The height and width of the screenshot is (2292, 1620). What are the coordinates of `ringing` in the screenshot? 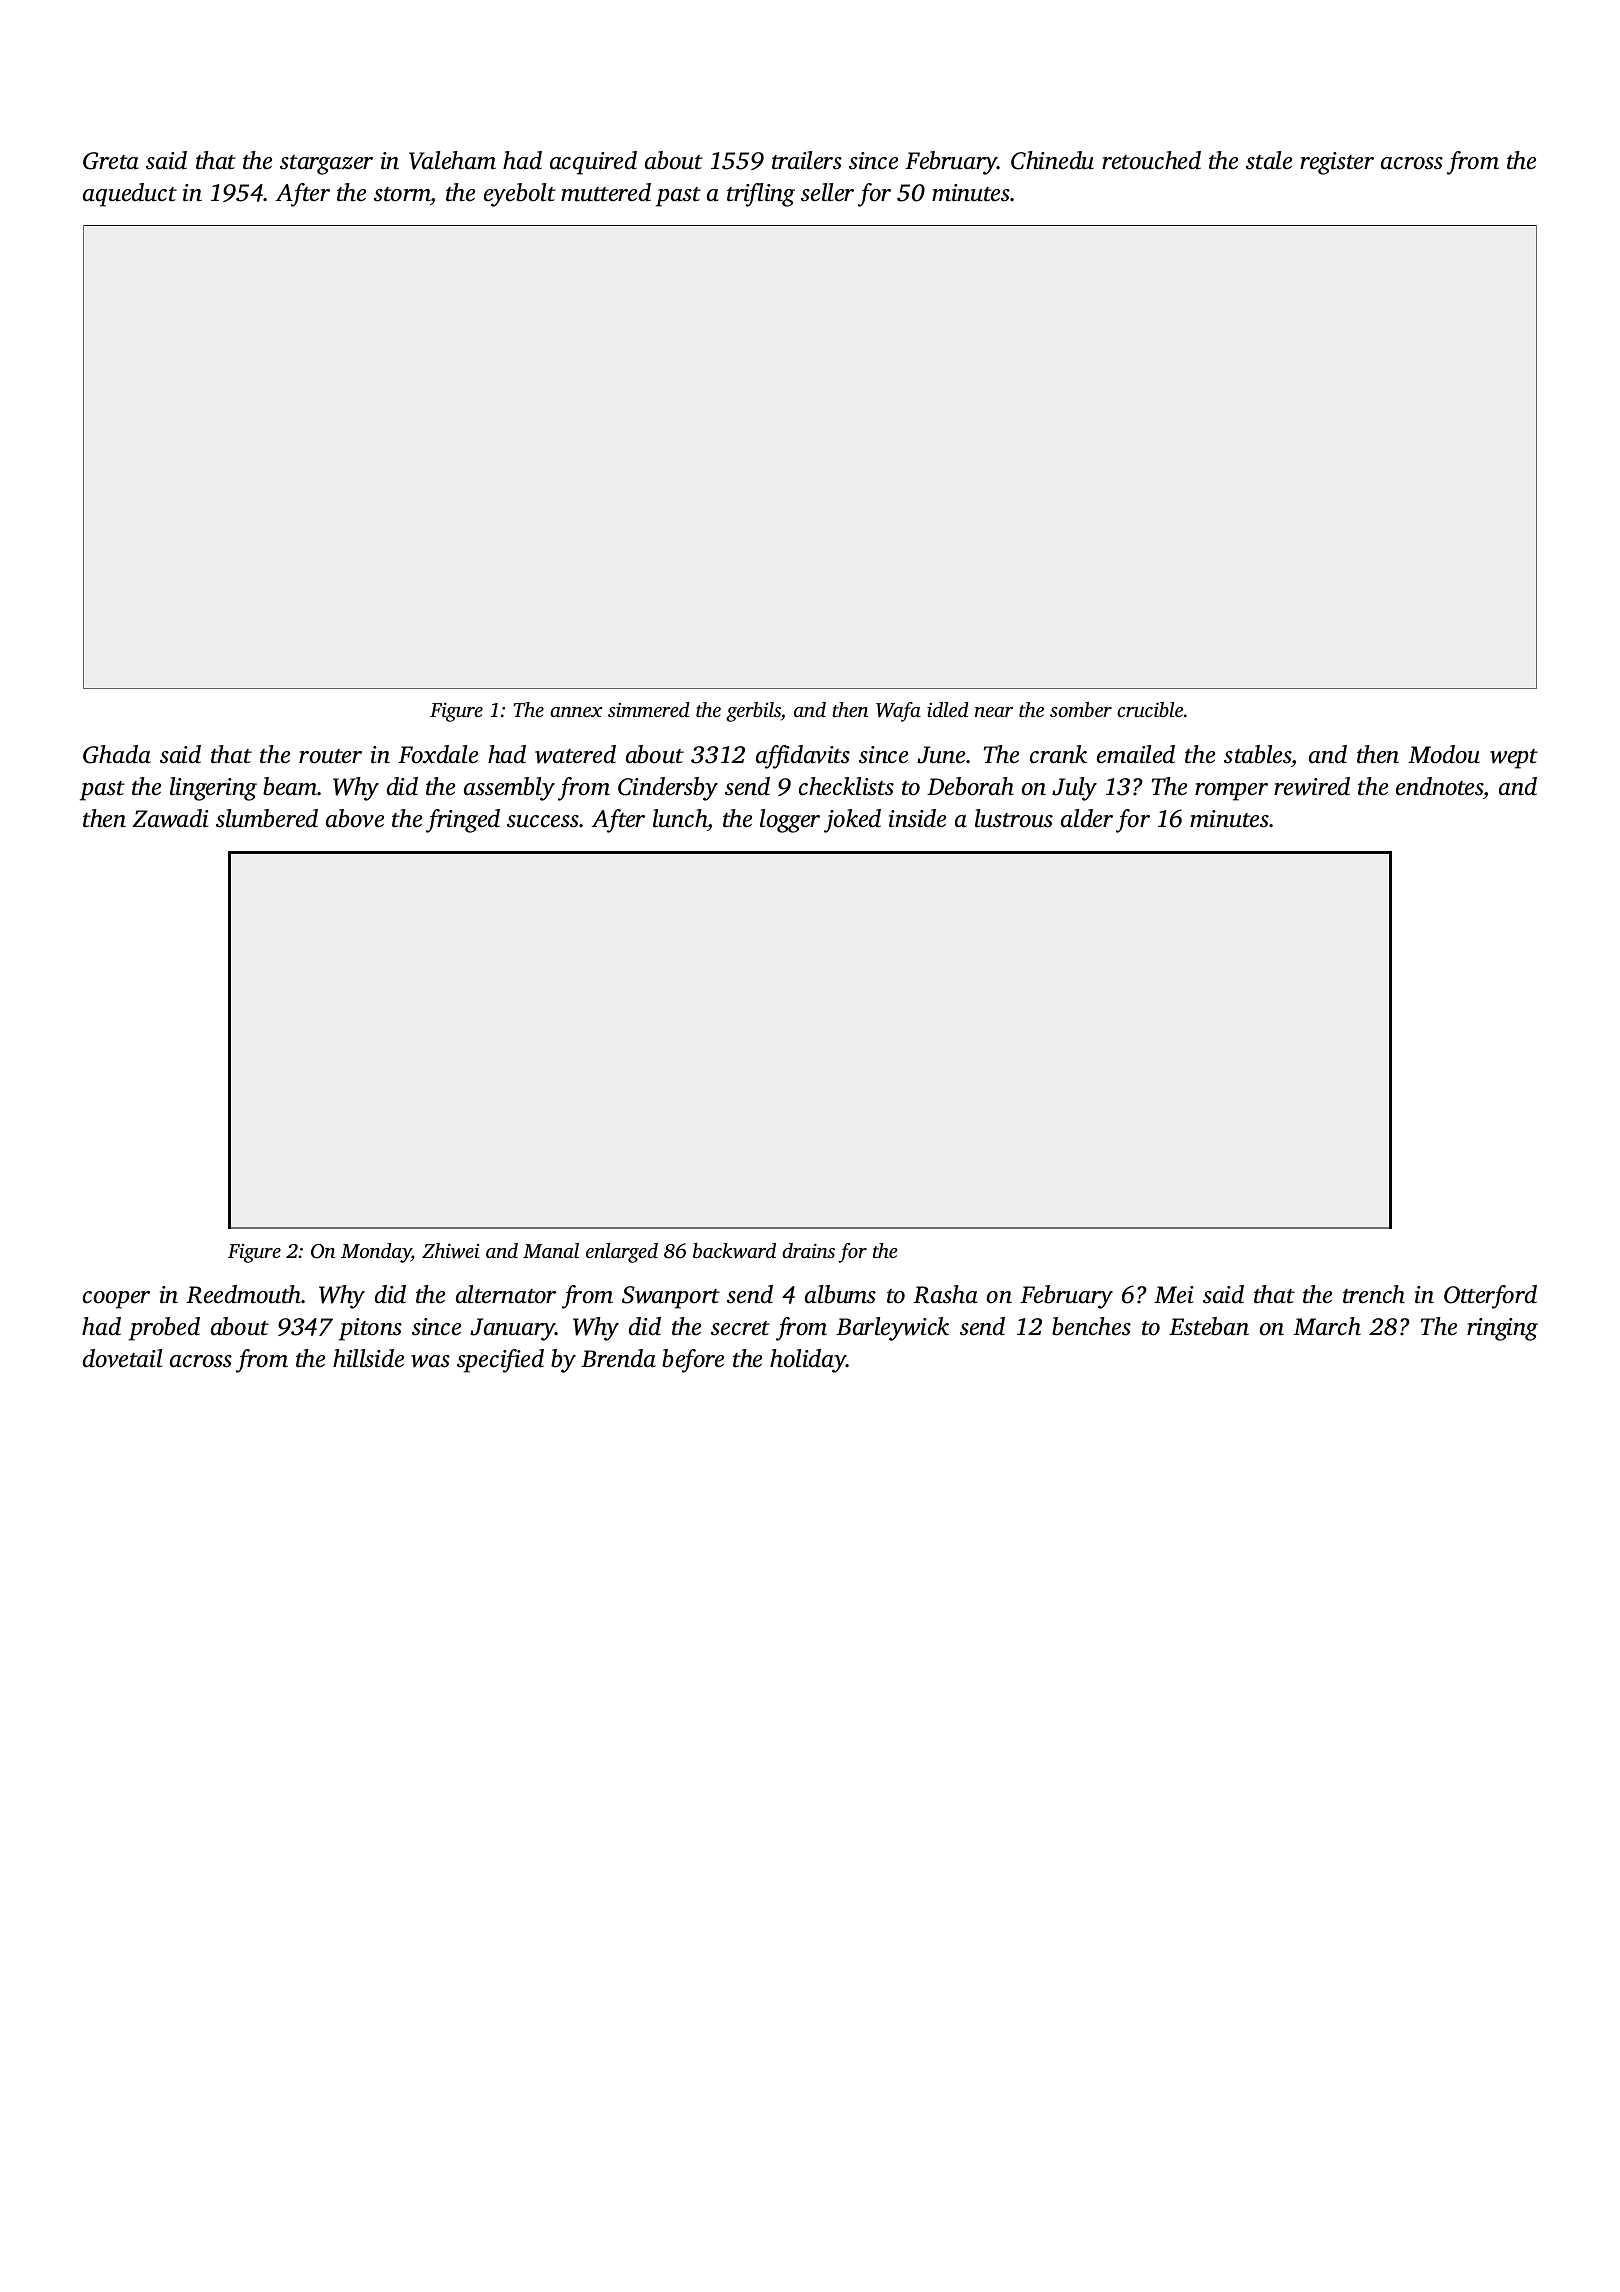 It's located at (1502, 1329).
